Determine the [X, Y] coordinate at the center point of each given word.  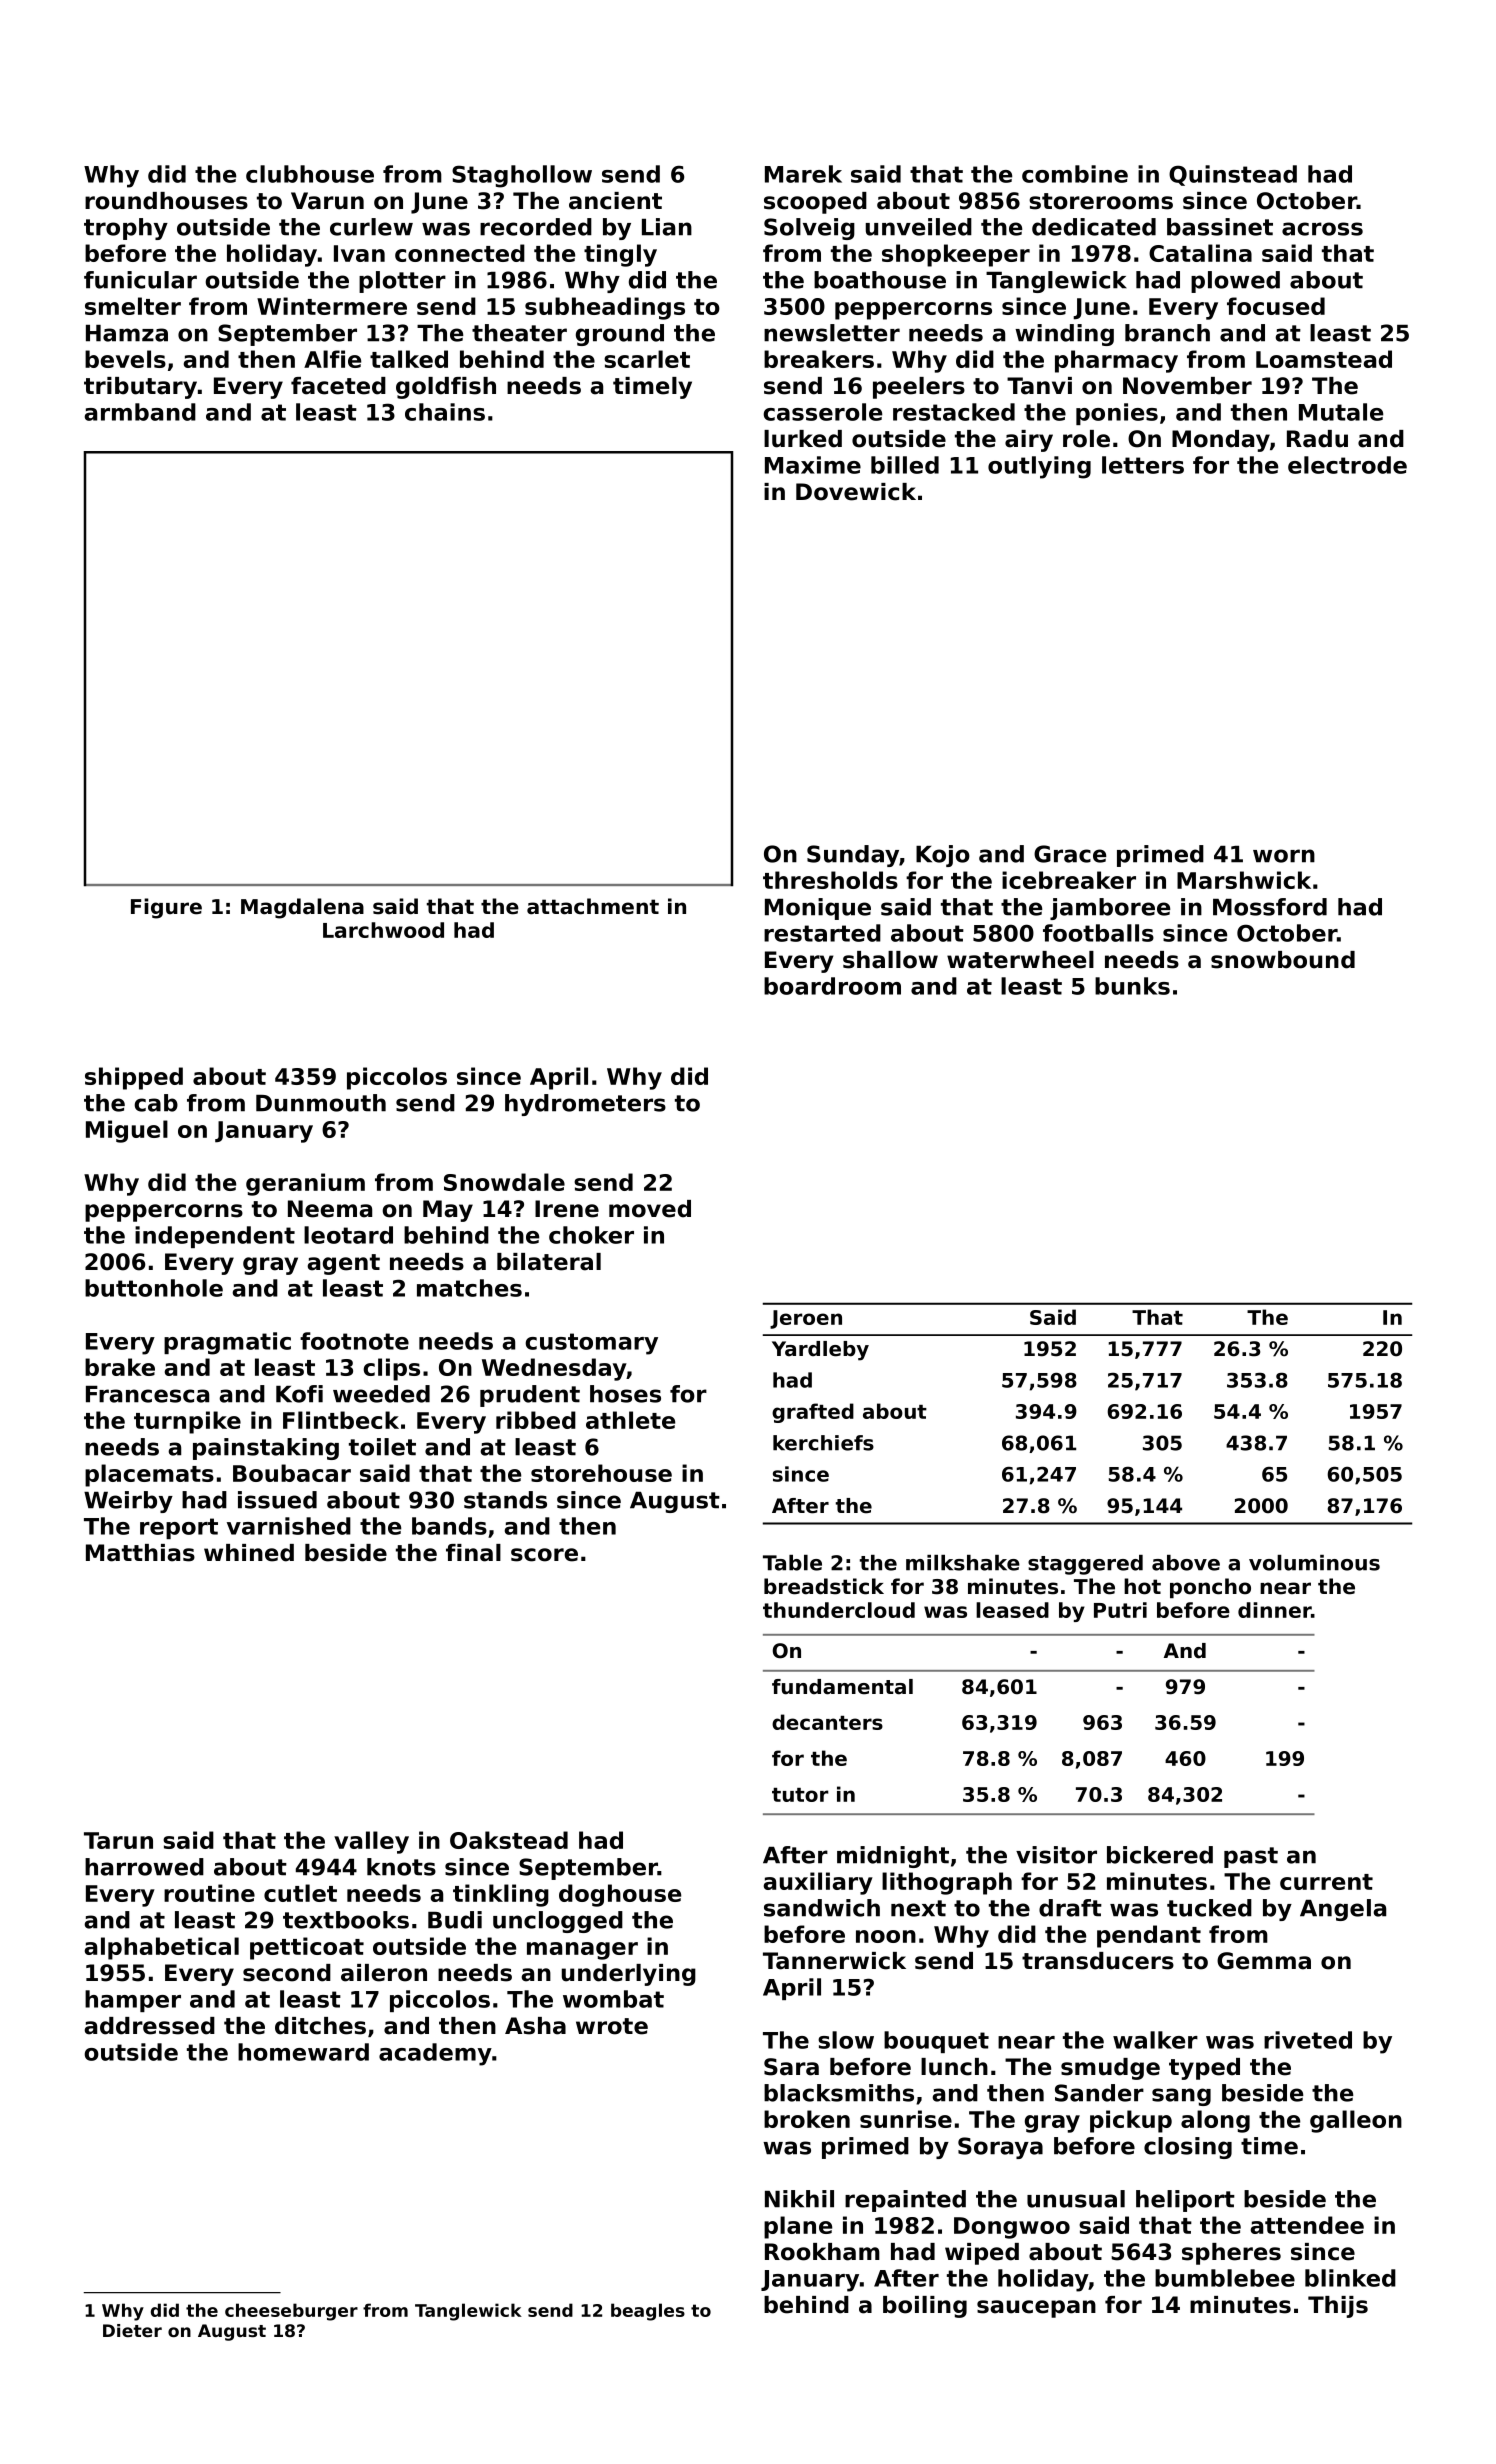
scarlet [647, 359]
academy [435, 2054]
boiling [925, 2307]
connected [460, 253]
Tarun [118, 1840]
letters [1143, 465]
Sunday [853, 856]
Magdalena [302, 908]
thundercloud [839, 1610]
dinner [1274, 1610]
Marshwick [1244, 880]
